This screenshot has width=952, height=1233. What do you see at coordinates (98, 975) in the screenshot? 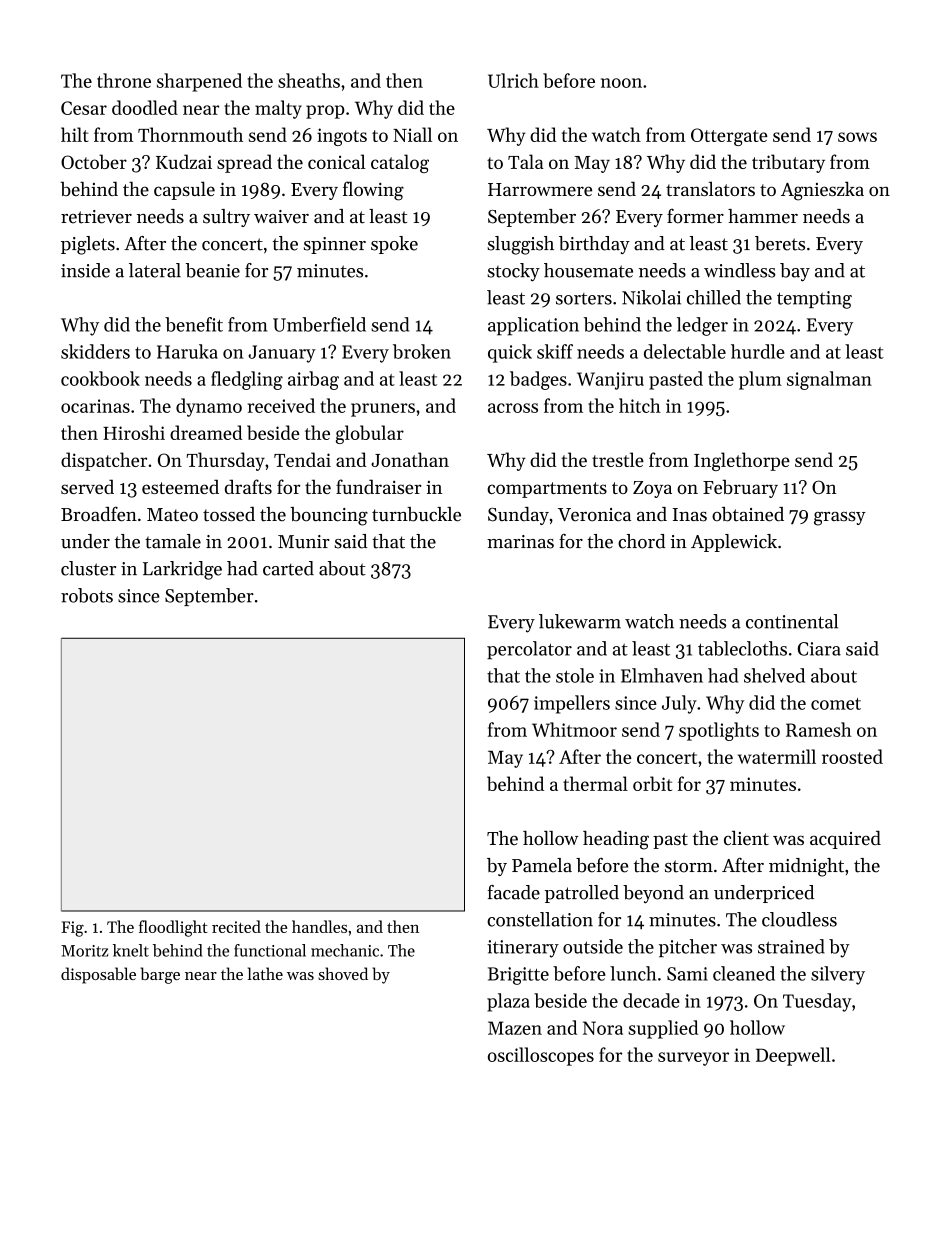
I see `disposable` at bounding box center [98, 975].
